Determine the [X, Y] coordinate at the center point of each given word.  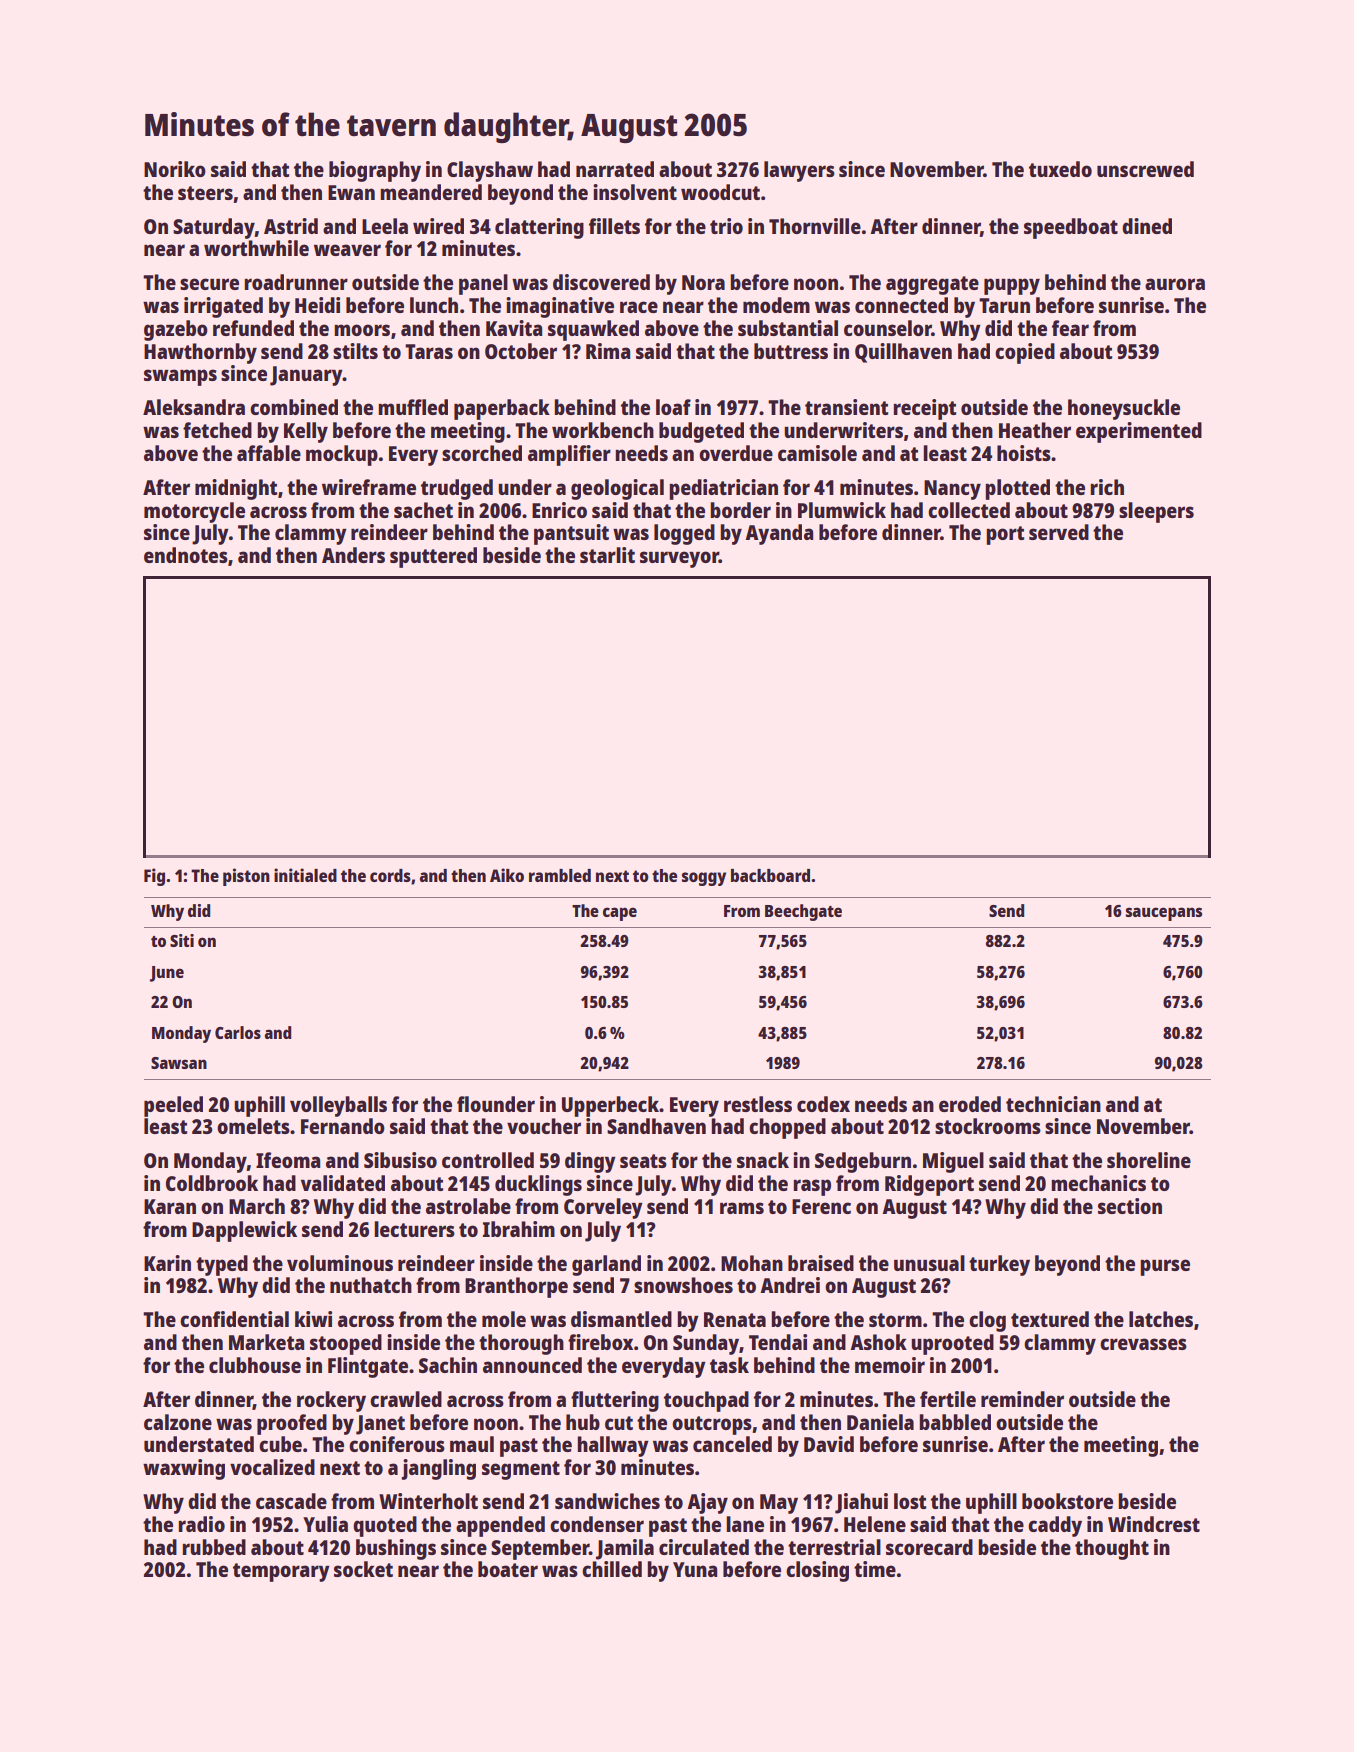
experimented [1139, 432]
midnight [236, 489]
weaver [347, 250]
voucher [544, 1126]
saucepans [1164, 914]
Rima [608, 351]
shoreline [1149, 1160]
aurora [1175, 284]
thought [1112, 1549]
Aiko [507, 875]
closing [817, 1571]
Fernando [343, 1126]
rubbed [214, 1547]
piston [246, 877]
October [521, 351]
